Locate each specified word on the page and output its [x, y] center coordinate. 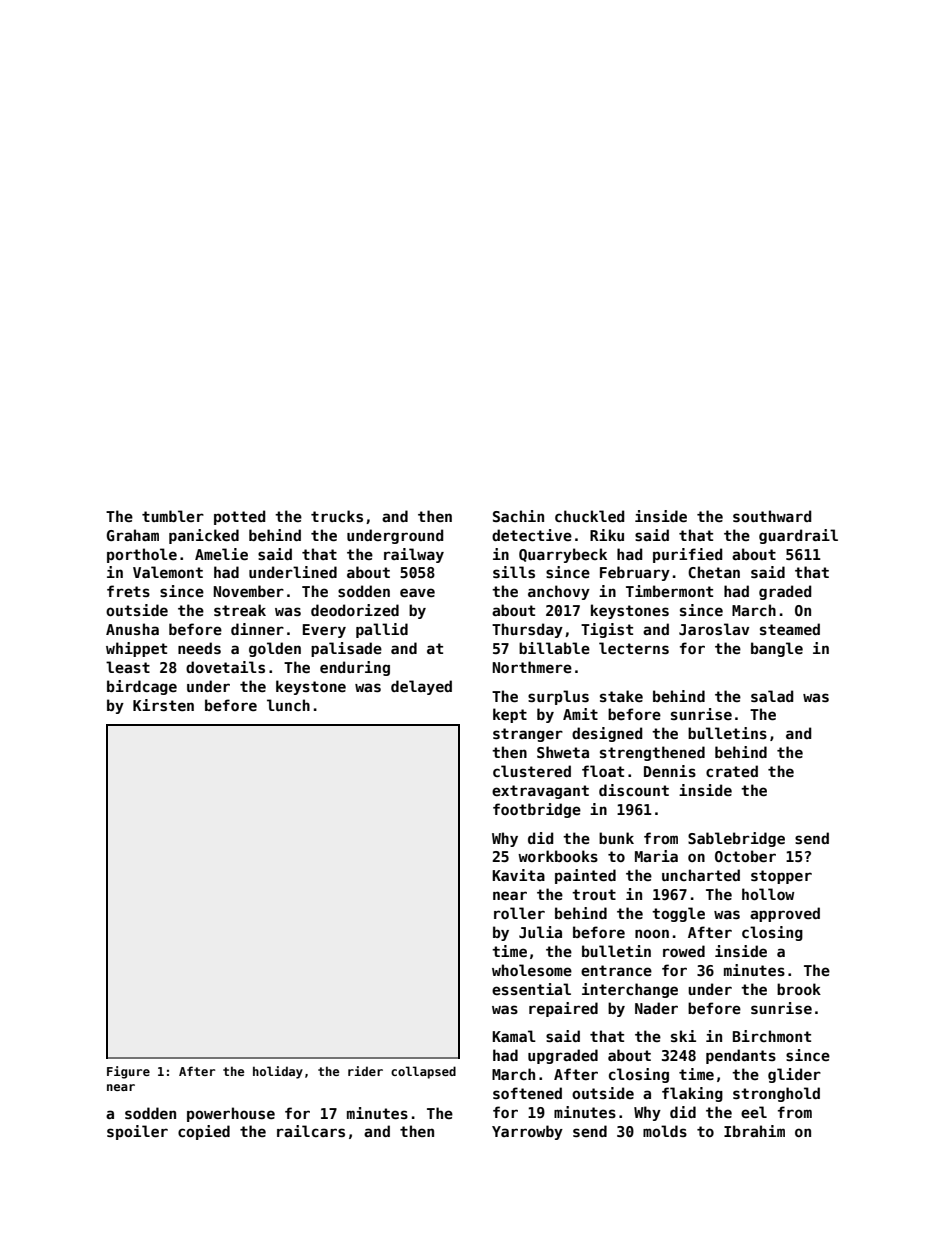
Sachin [518, 516]
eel [754, 1112]
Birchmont [772, 1036]
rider [365, 1071]
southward [772, 516]
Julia [540, 932]
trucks [337, 516]
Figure [128, 1072]
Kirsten [163, 705]
